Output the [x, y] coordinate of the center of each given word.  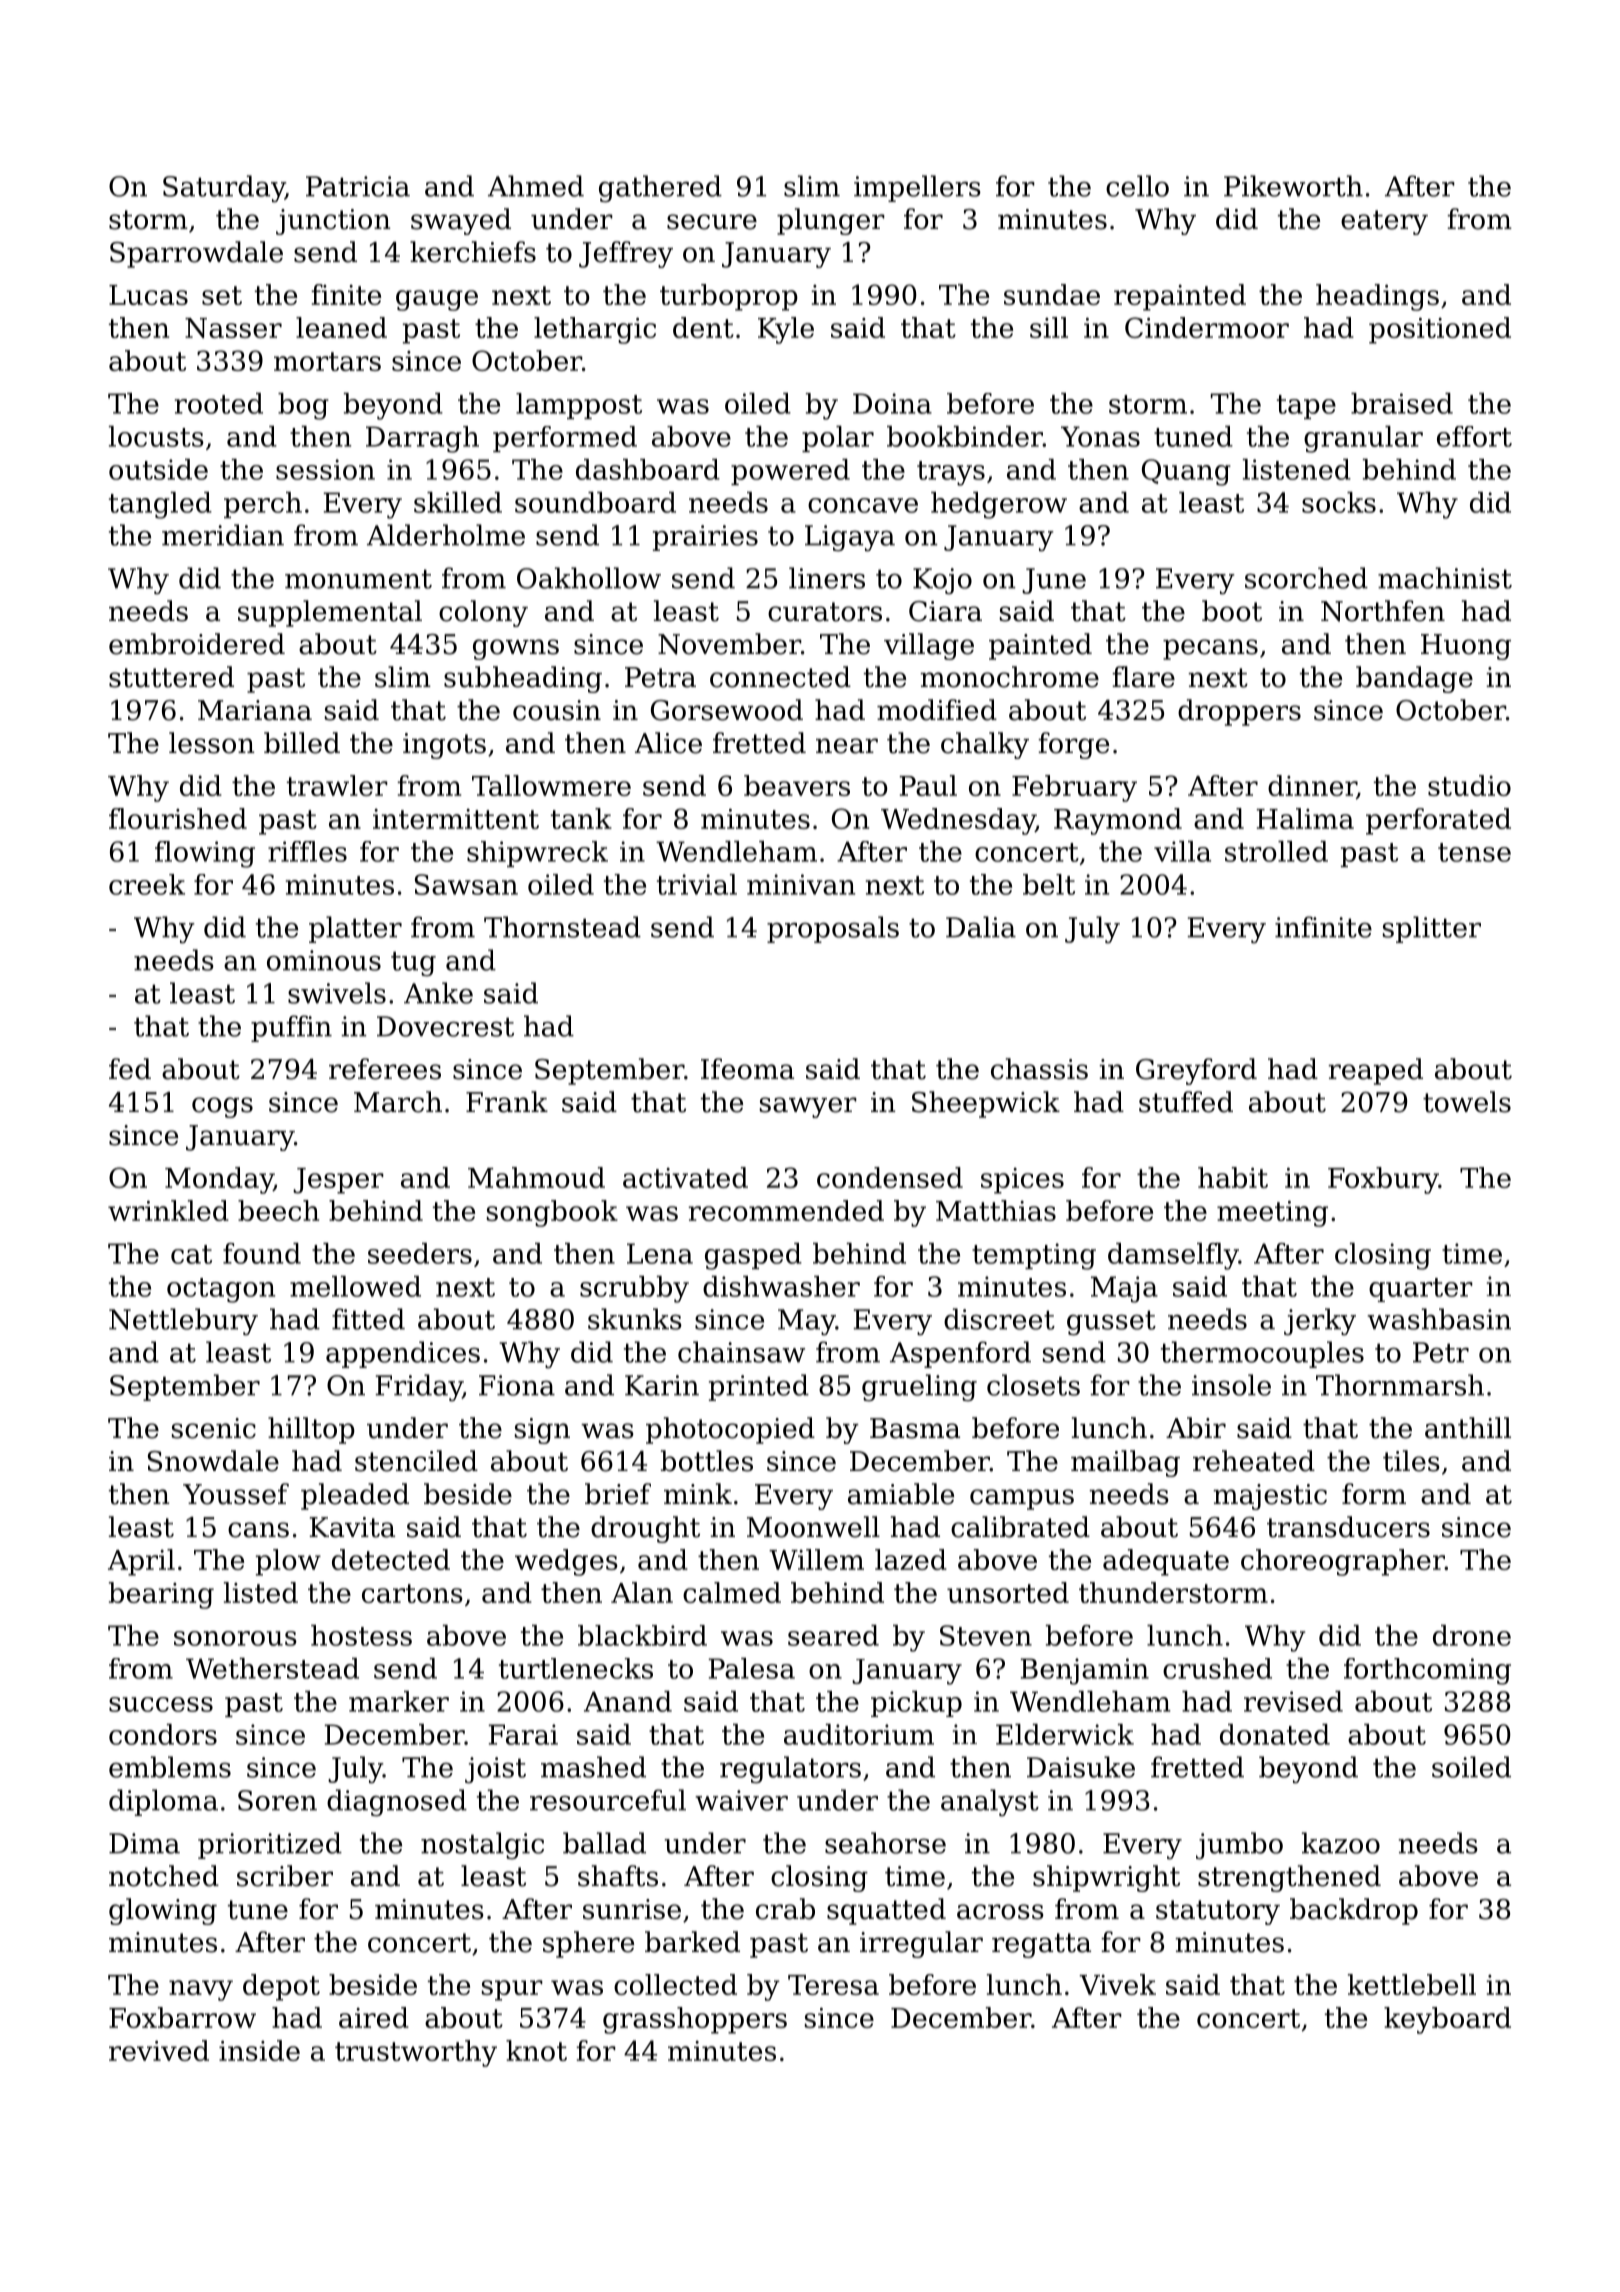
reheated [1254, 1461]
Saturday [224, 189]
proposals [833, 929]
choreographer [1343, 1562]
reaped [1375, 1071]
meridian [223, 535]
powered [790, 472]
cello [1137, 186]
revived [159, 2050]
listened [1297, 469]
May [807, 1322]
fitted [368, 1319]
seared [833, 1635]
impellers [917, 188]
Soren [277, 1800]
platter [355, 929]
